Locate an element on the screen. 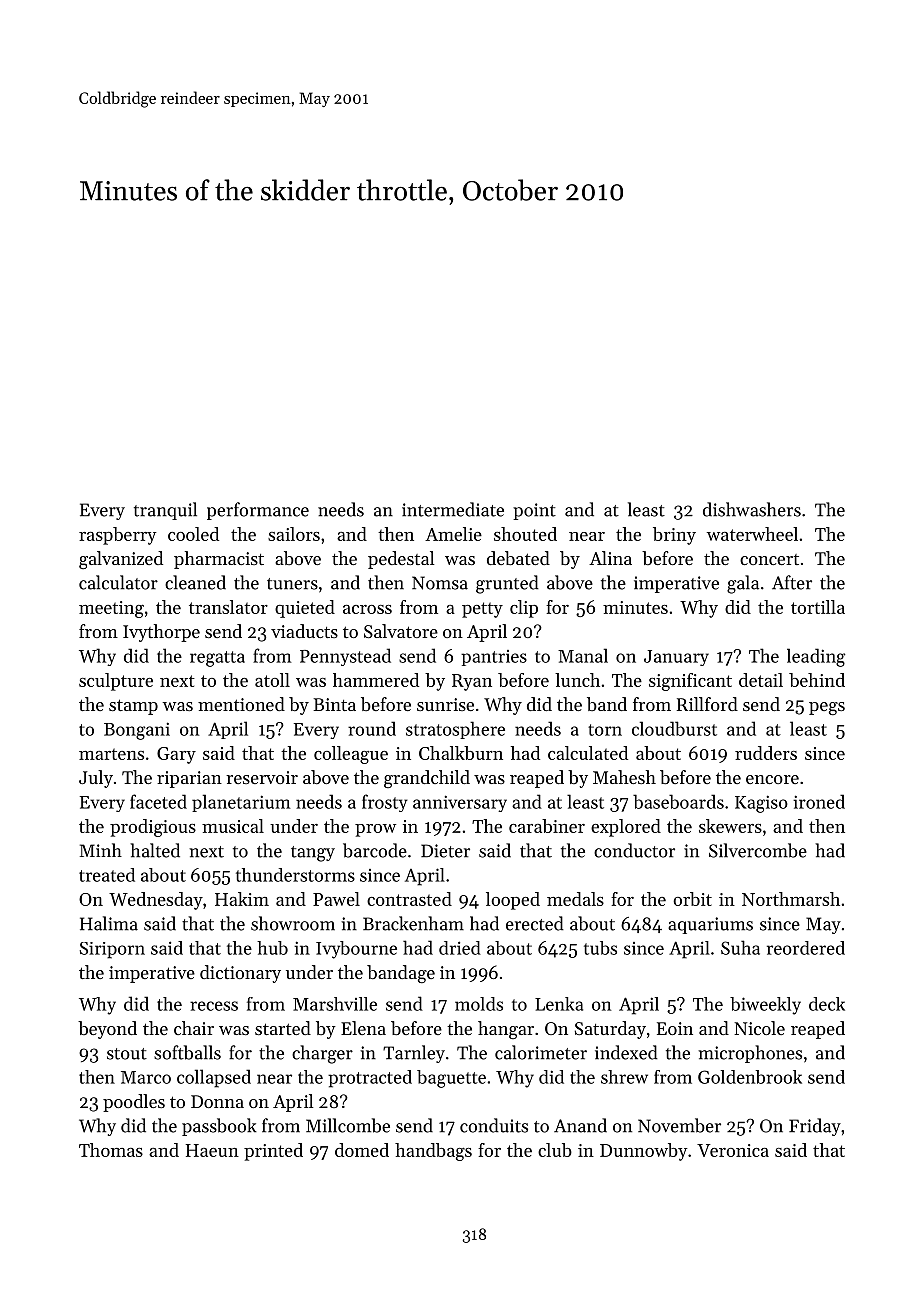 This screenshot has height=1311, width=924. Northmarsh is located at coordinates (791, 899).
